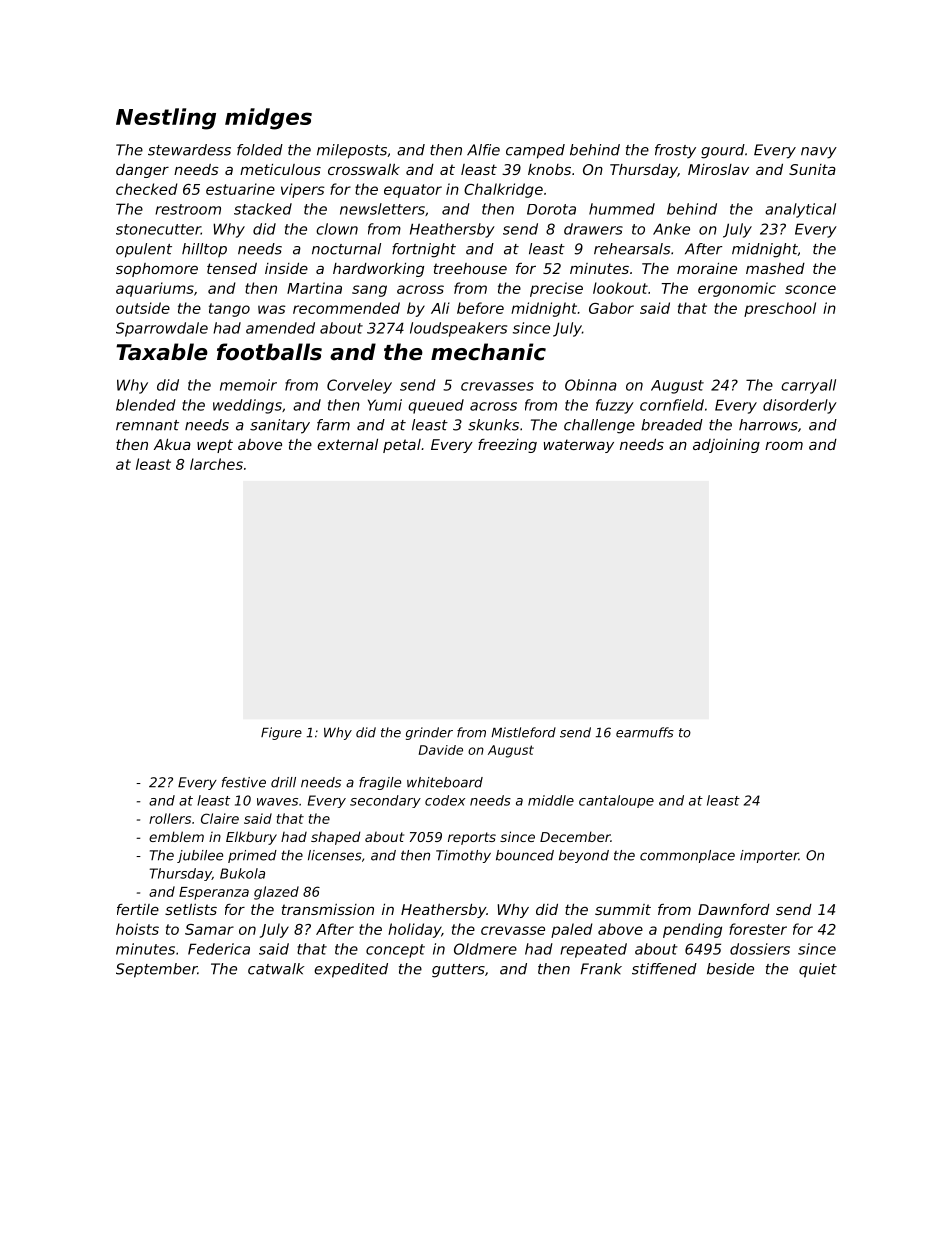 This screenshot has width=952, height=1233. What do you see at coordinates (769, 856) in the screenshot?
I see `importer` at bounding box center [769, 856].
